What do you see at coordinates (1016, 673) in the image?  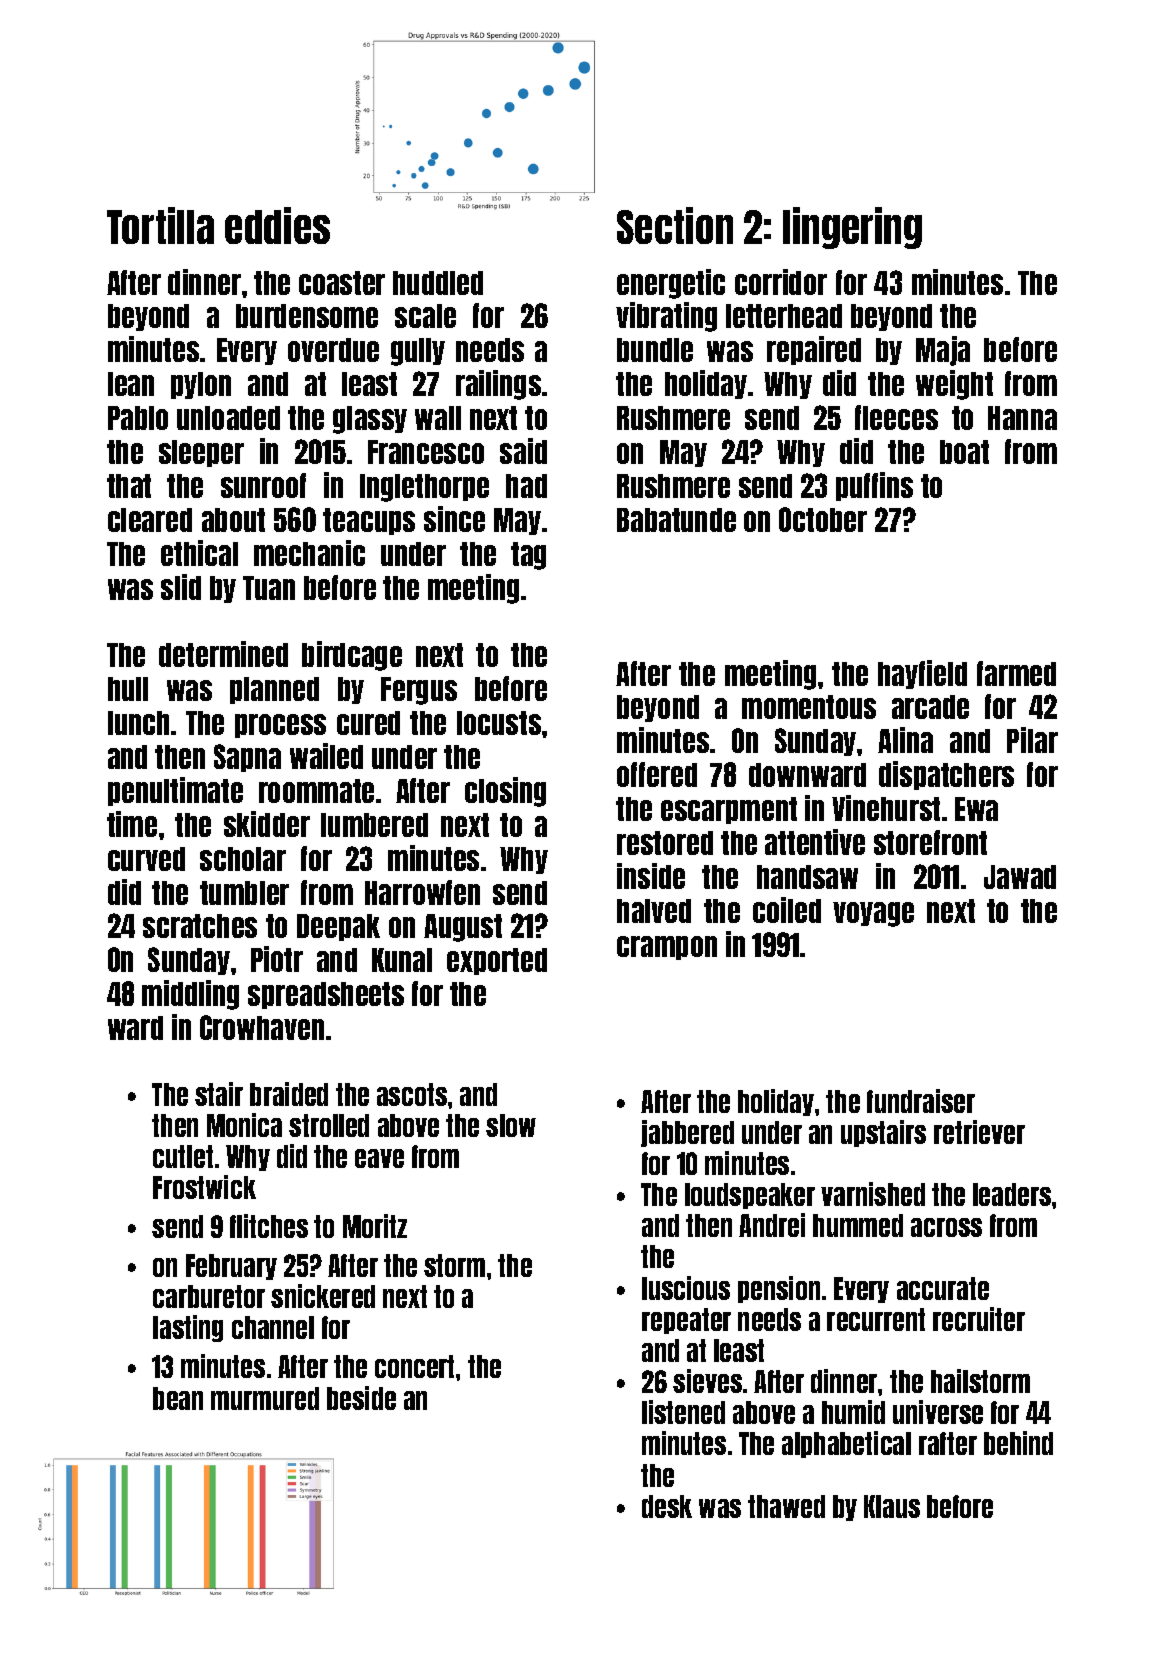 I see `farmed` at bounding box center [1016, 673].
